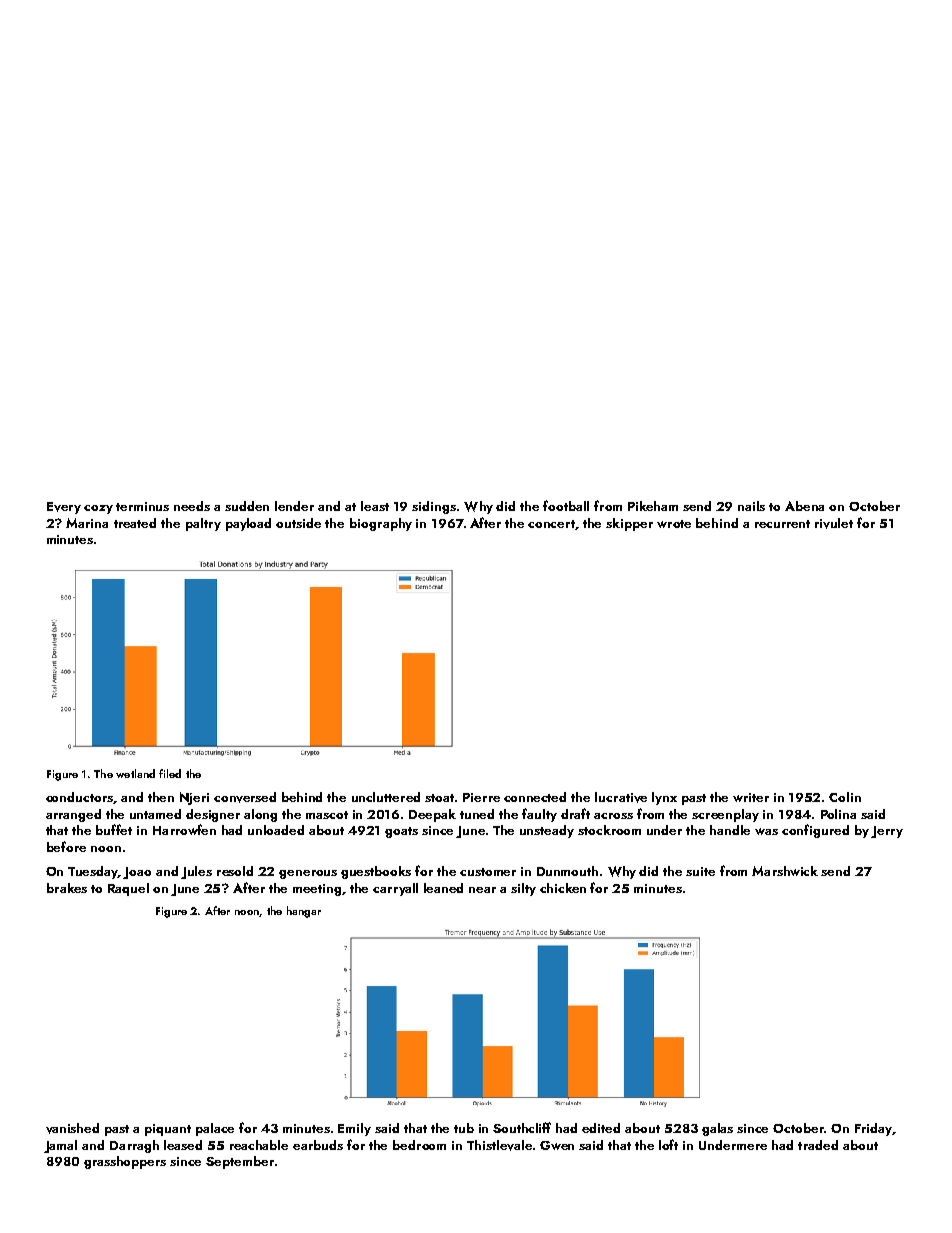  Describe the element at coordinates (700, 871) in the screenshot. I see `suite` at that location.
